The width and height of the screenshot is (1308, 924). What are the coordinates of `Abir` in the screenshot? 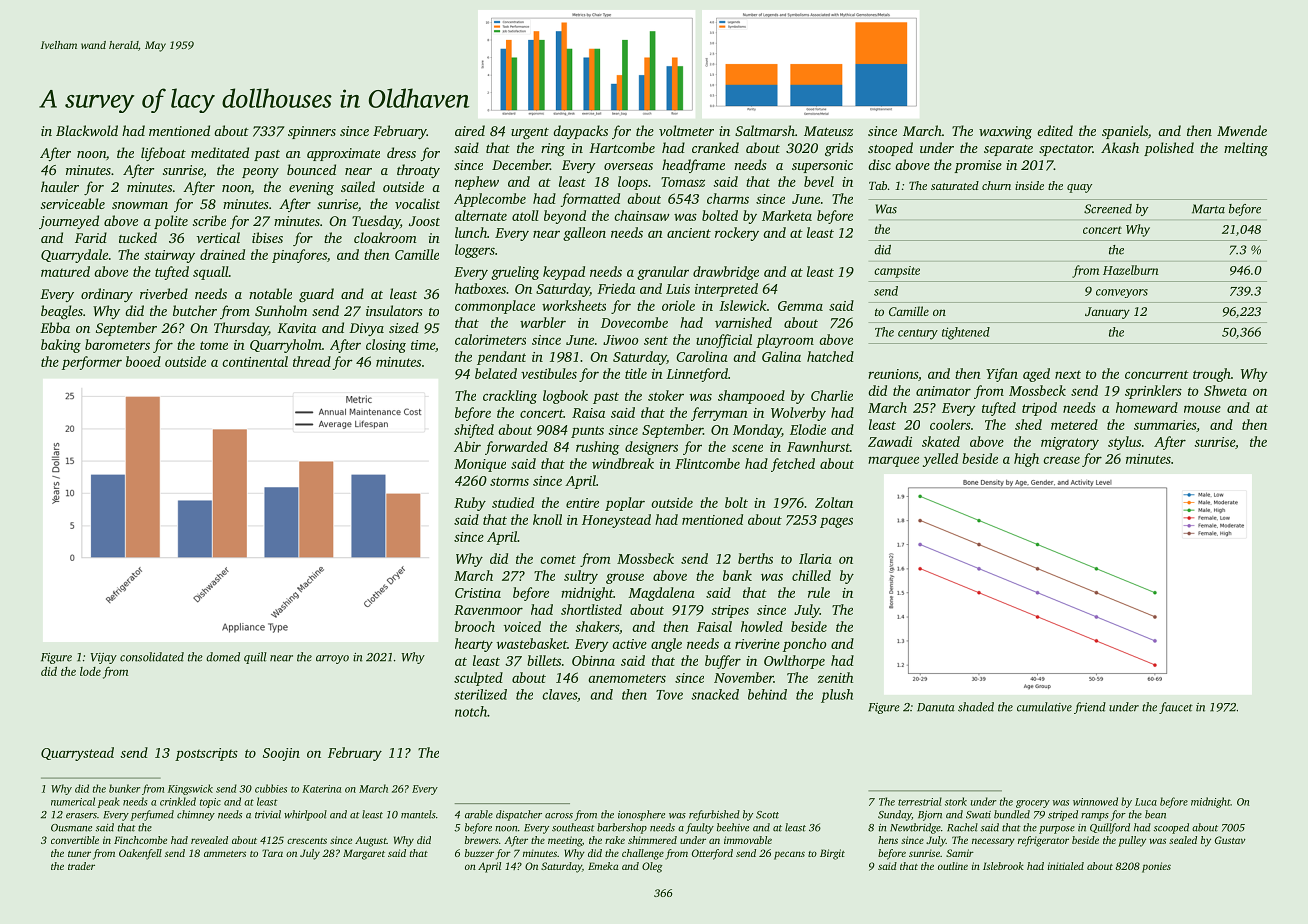 It's located at (467, 446).
